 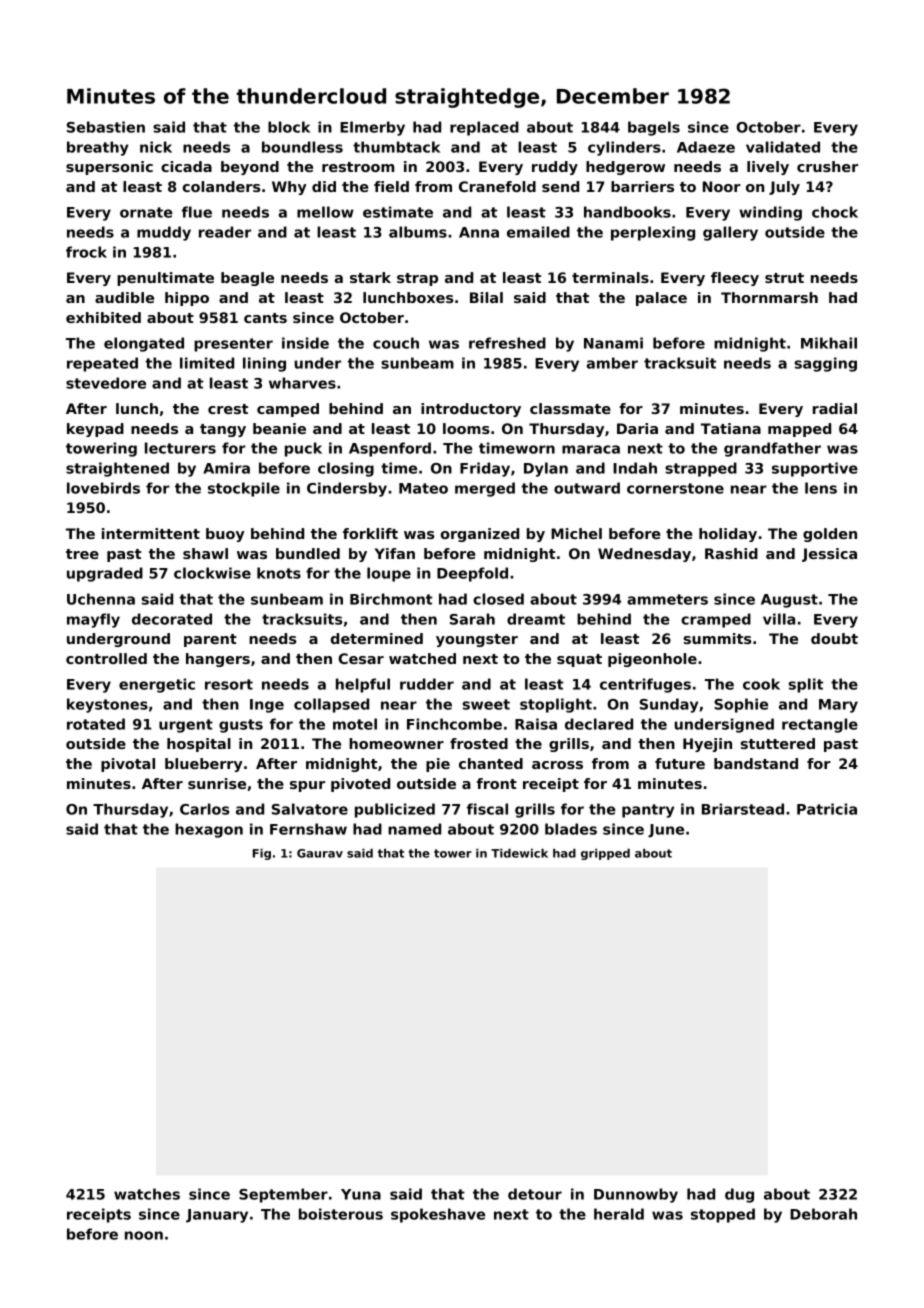 What do you see at coordinates (667, 599) in the page?
I see `ammeters` at bounding box center [667, 599].
